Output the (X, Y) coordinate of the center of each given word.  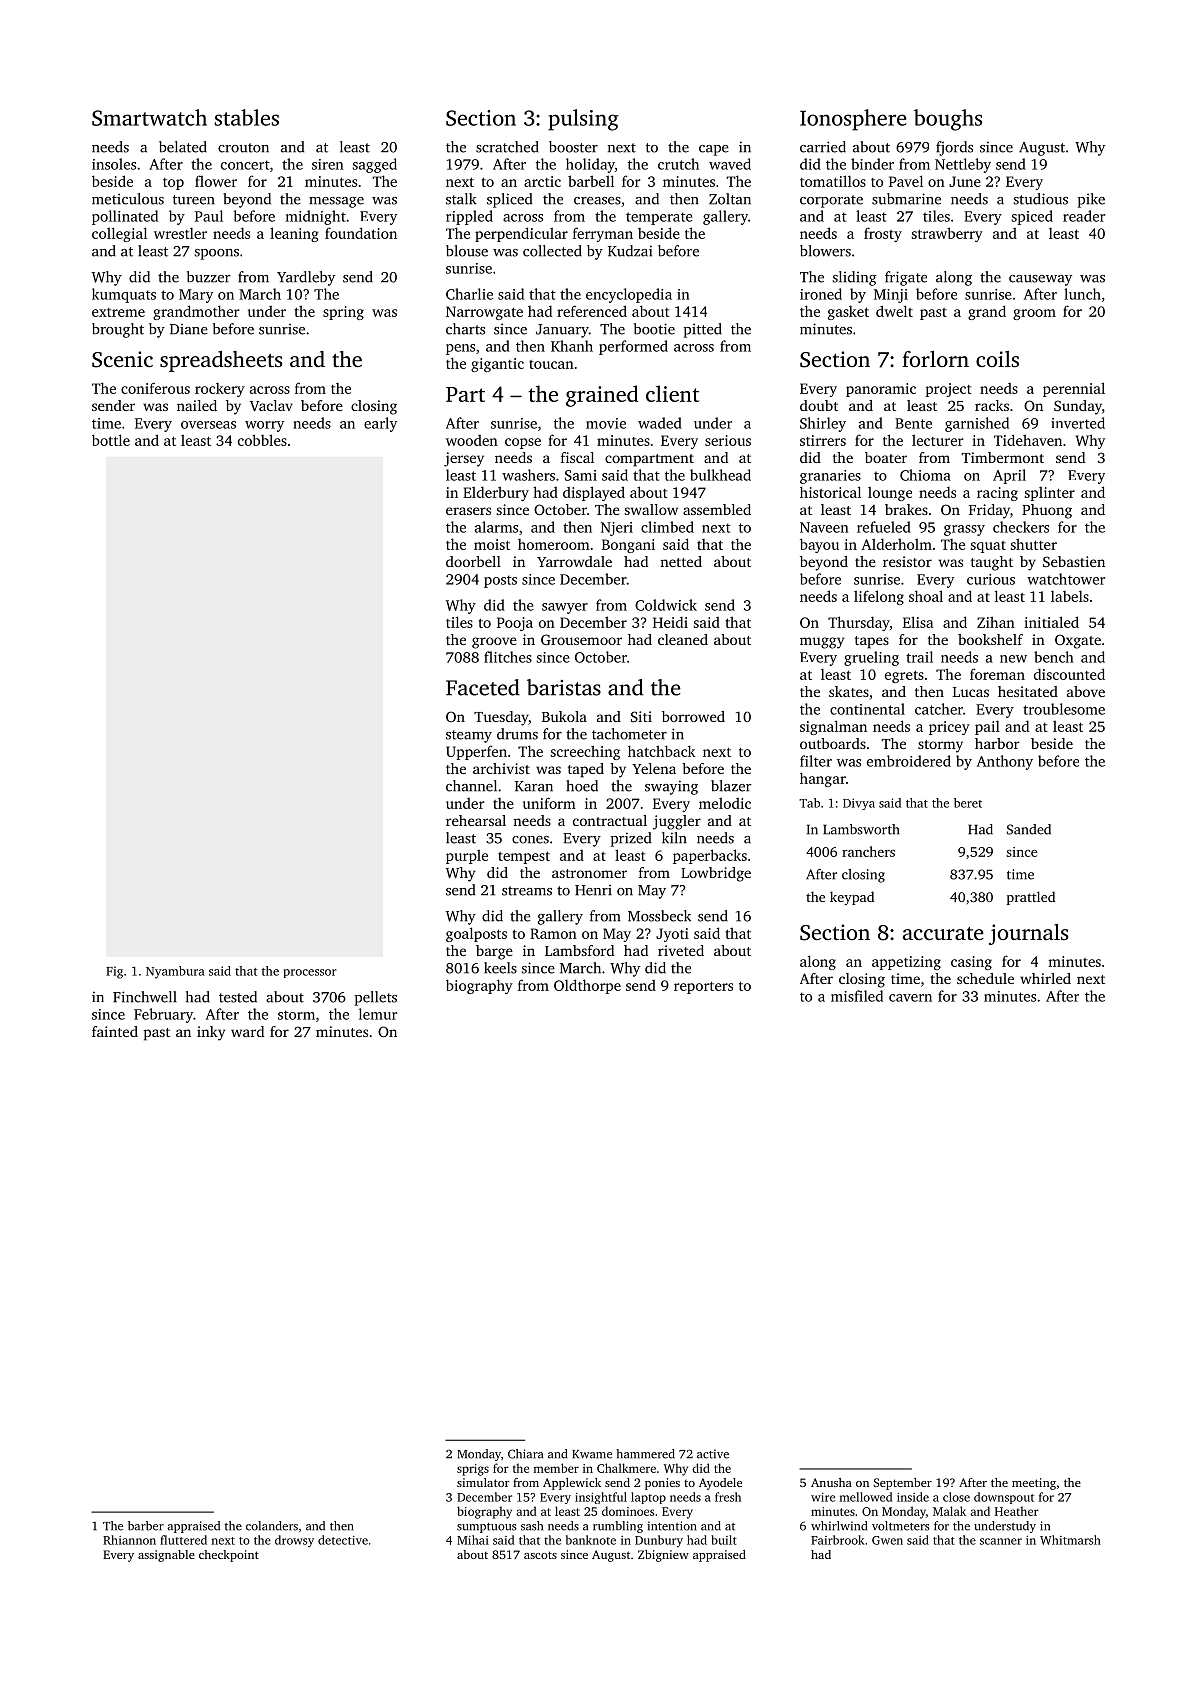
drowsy (294, 1541)
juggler (677, 822)
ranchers (868, 851)
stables (246, 117)
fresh (728, 1497)
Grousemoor (581, 639)
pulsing (583, 120)
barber (146, 1526)
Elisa (918, 622)
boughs (948, 120)
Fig (114, 972)
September (902, 1484)
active (713, 1454)
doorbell (473, 561)
